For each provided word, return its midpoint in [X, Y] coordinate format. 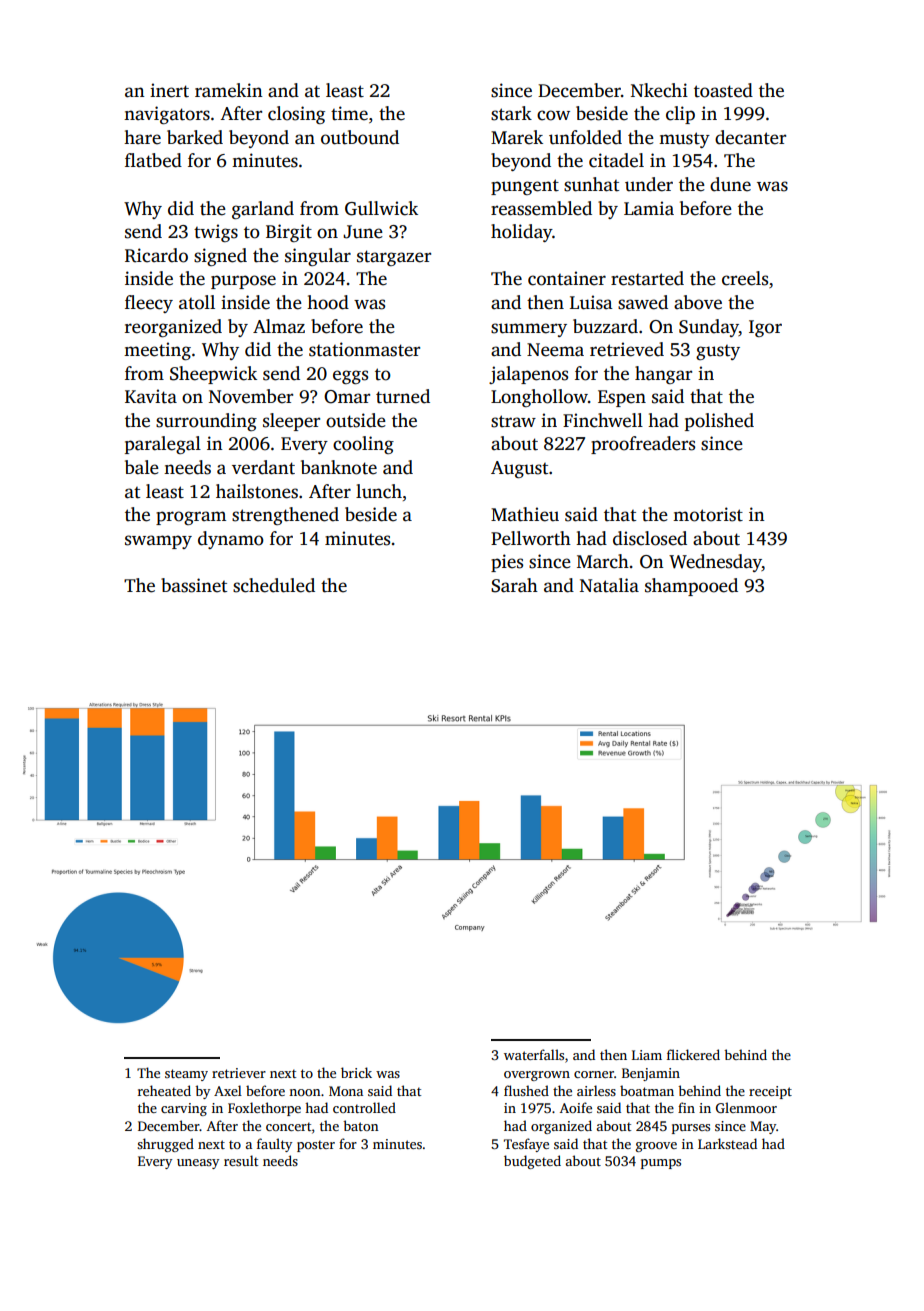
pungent [525, 187]
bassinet [194, 585]
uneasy [198, 1164]
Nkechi [659, 90]
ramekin [229, 90]
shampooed [691, 587]
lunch [379, 491]
